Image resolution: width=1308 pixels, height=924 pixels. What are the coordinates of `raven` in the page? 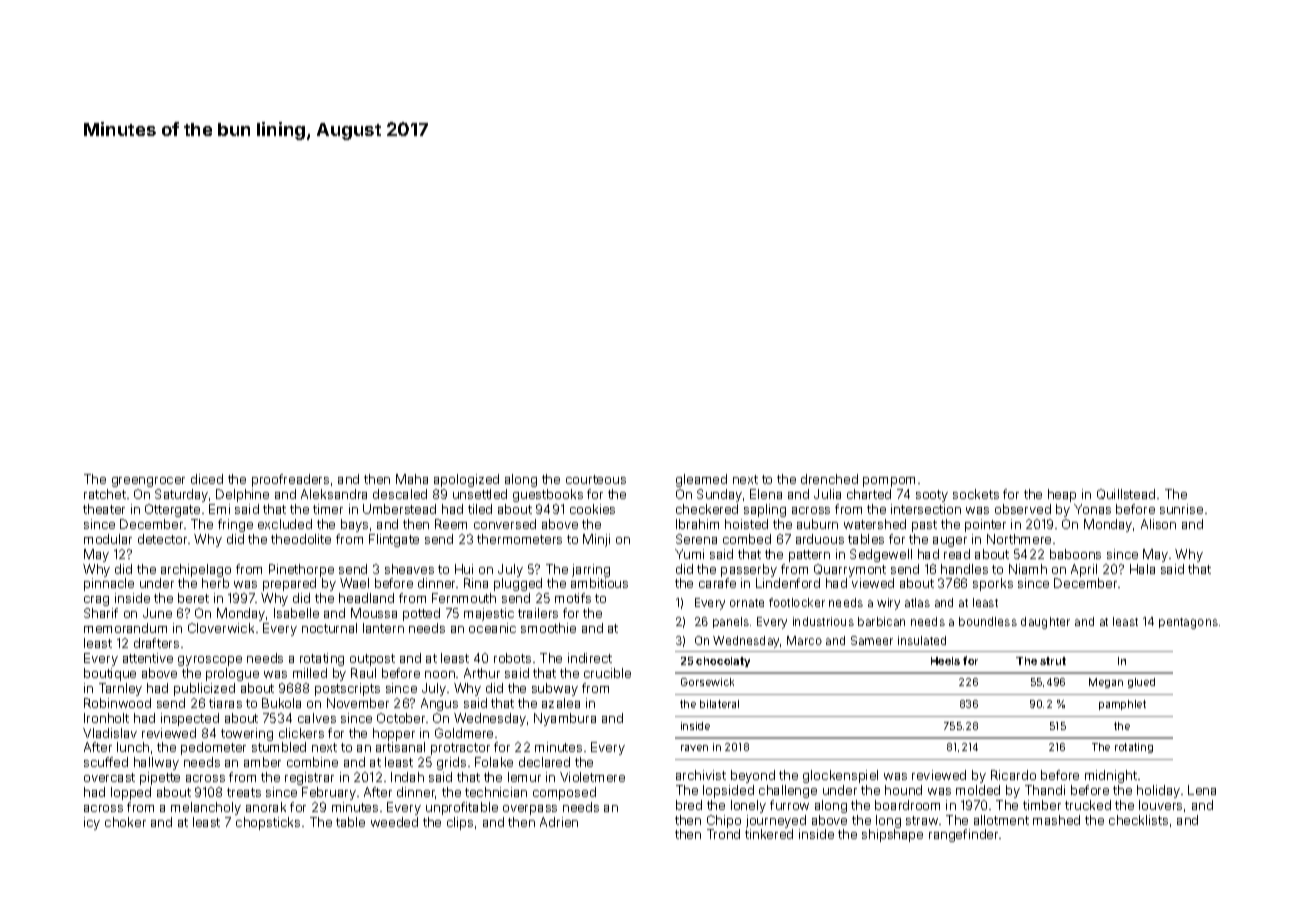 It's located at (694, 748).
